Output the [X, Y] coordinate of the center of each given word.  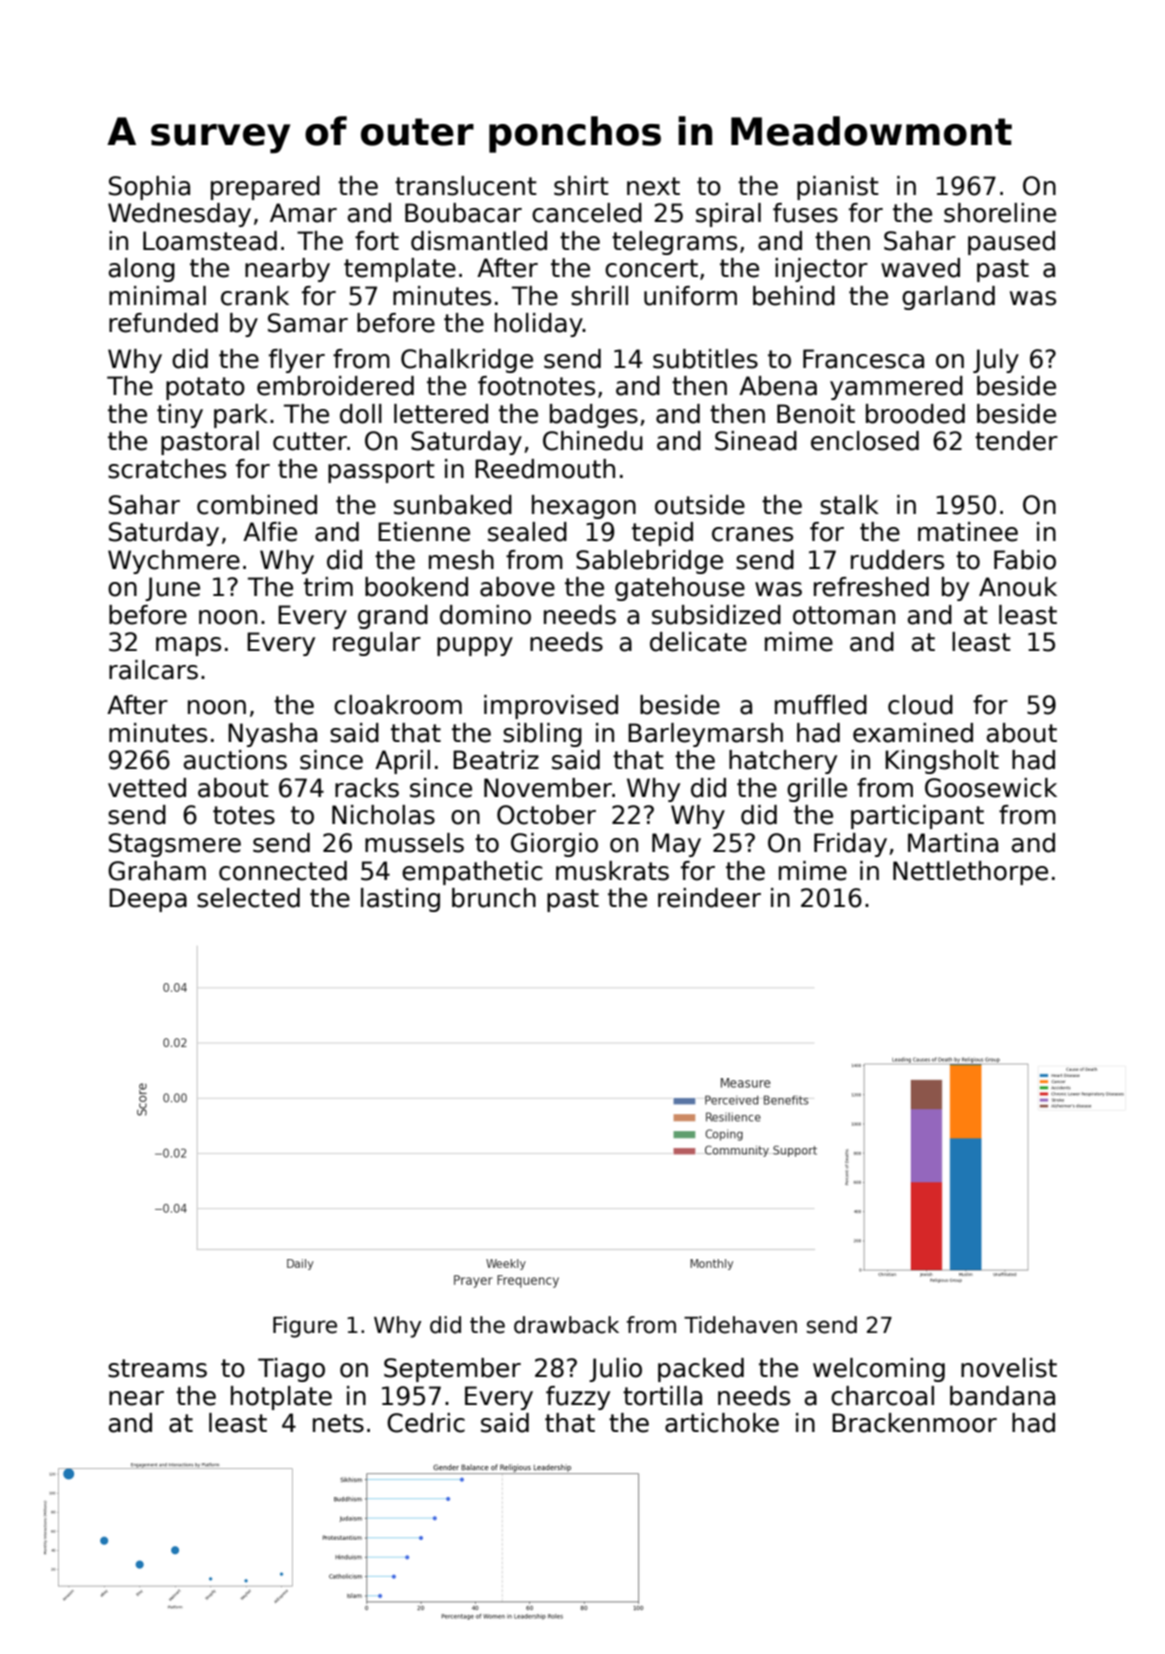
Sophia [149, 188]
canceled [587, 213]
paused [1011, 243]
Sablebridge [649, 562]
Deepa [148, 900]
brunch [494, 898]
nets [338, 1423]
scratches [167, 469]
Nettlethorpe [970, 873]
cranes [752, 534]
